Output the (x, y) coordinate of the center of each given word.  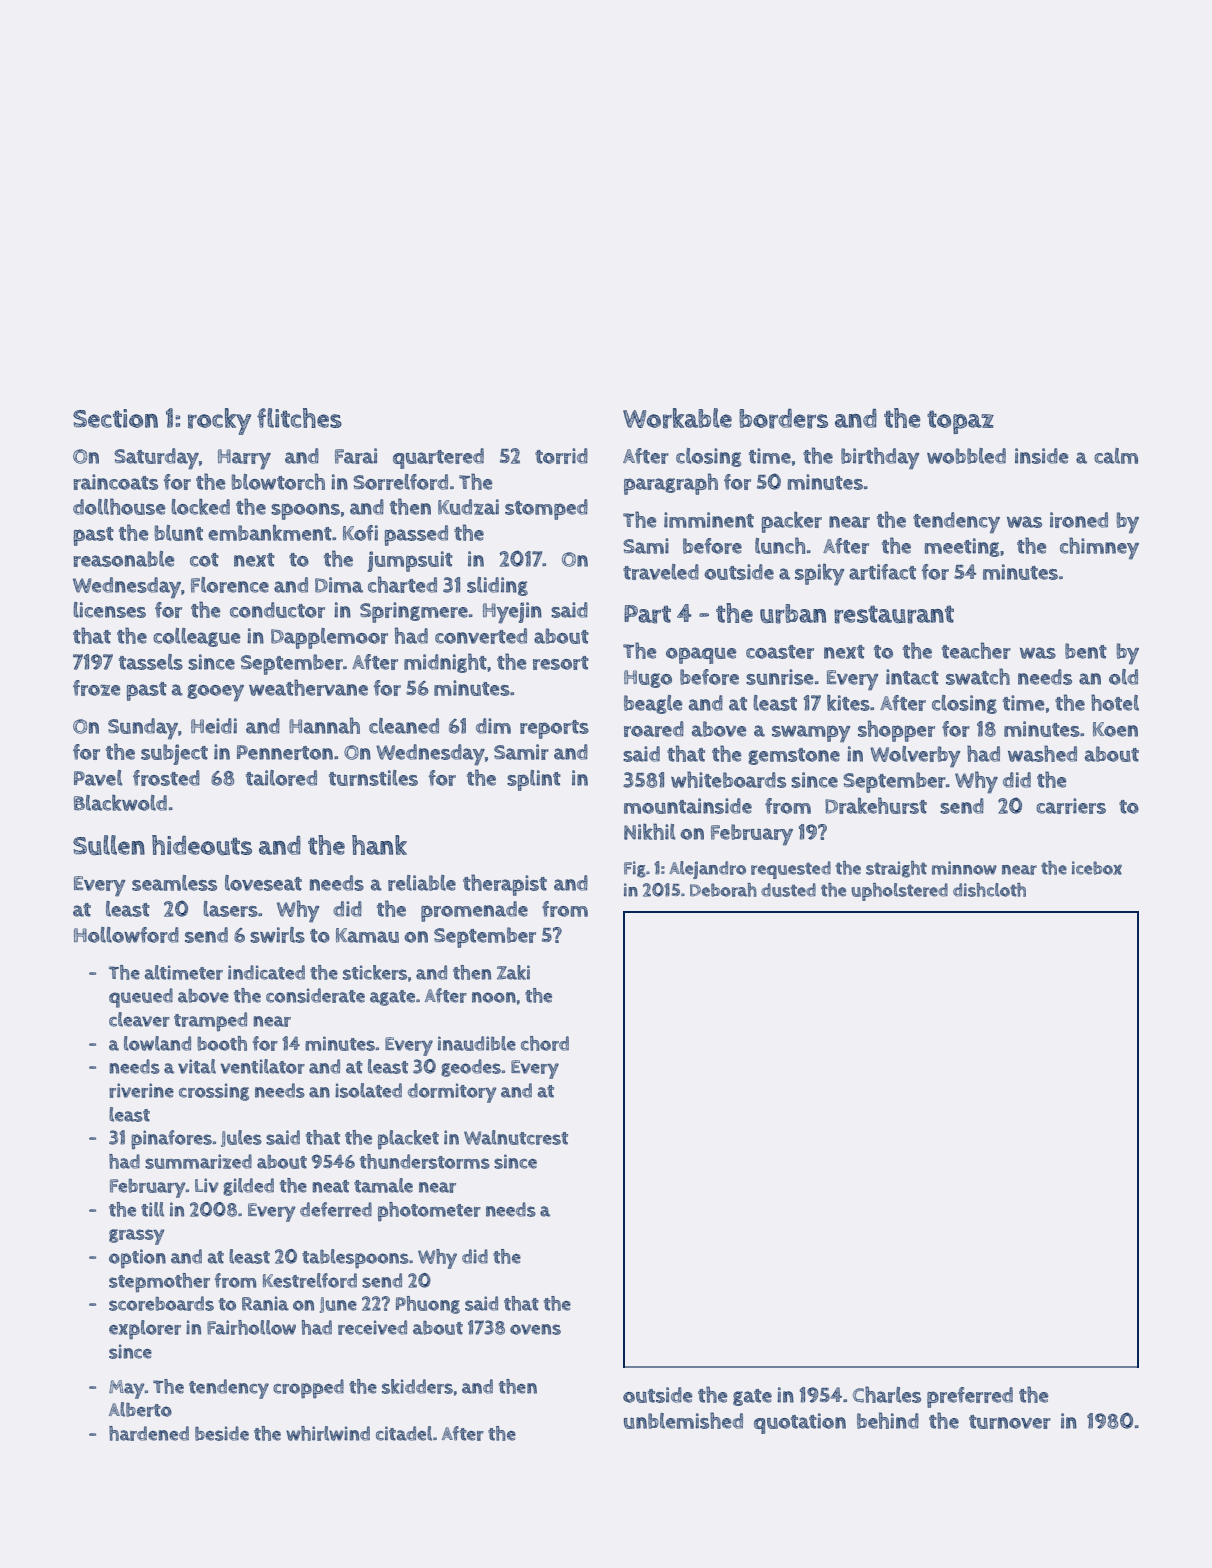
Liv (207, 1185)
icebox (1097, 868)
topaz (960, 422)
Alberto (140, 1409)
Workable (677, 418)
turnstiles (373, 778)
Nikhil (650, 831)
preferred (970, 1397)
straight (896, 869)
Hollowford (126, 935)
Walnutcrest (516, 1137)
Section (115, 418)
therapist (505, 885)
